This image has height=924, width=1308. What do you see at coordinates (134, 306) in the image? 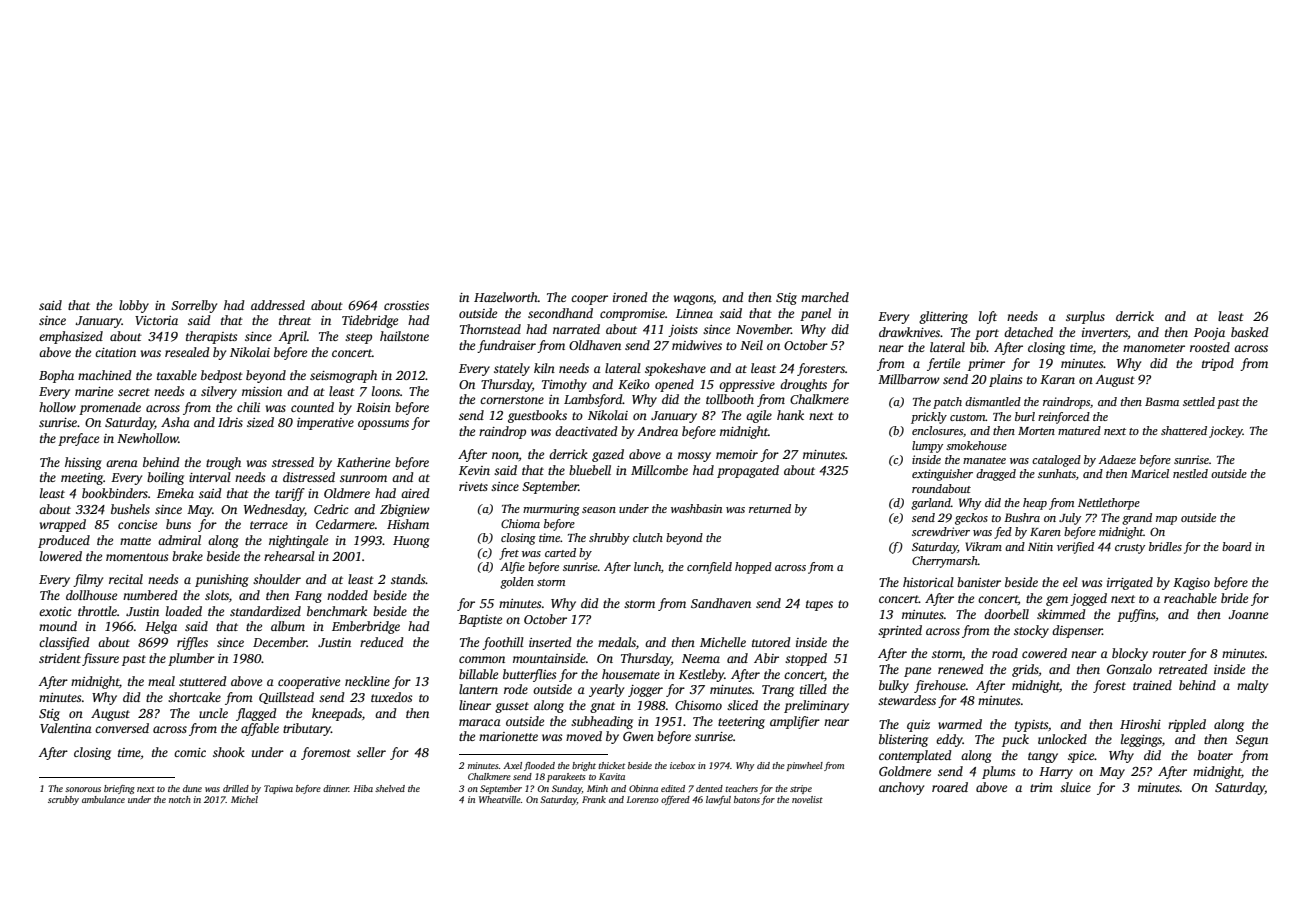
I see `lobby` at bounding box center [134, 306].
